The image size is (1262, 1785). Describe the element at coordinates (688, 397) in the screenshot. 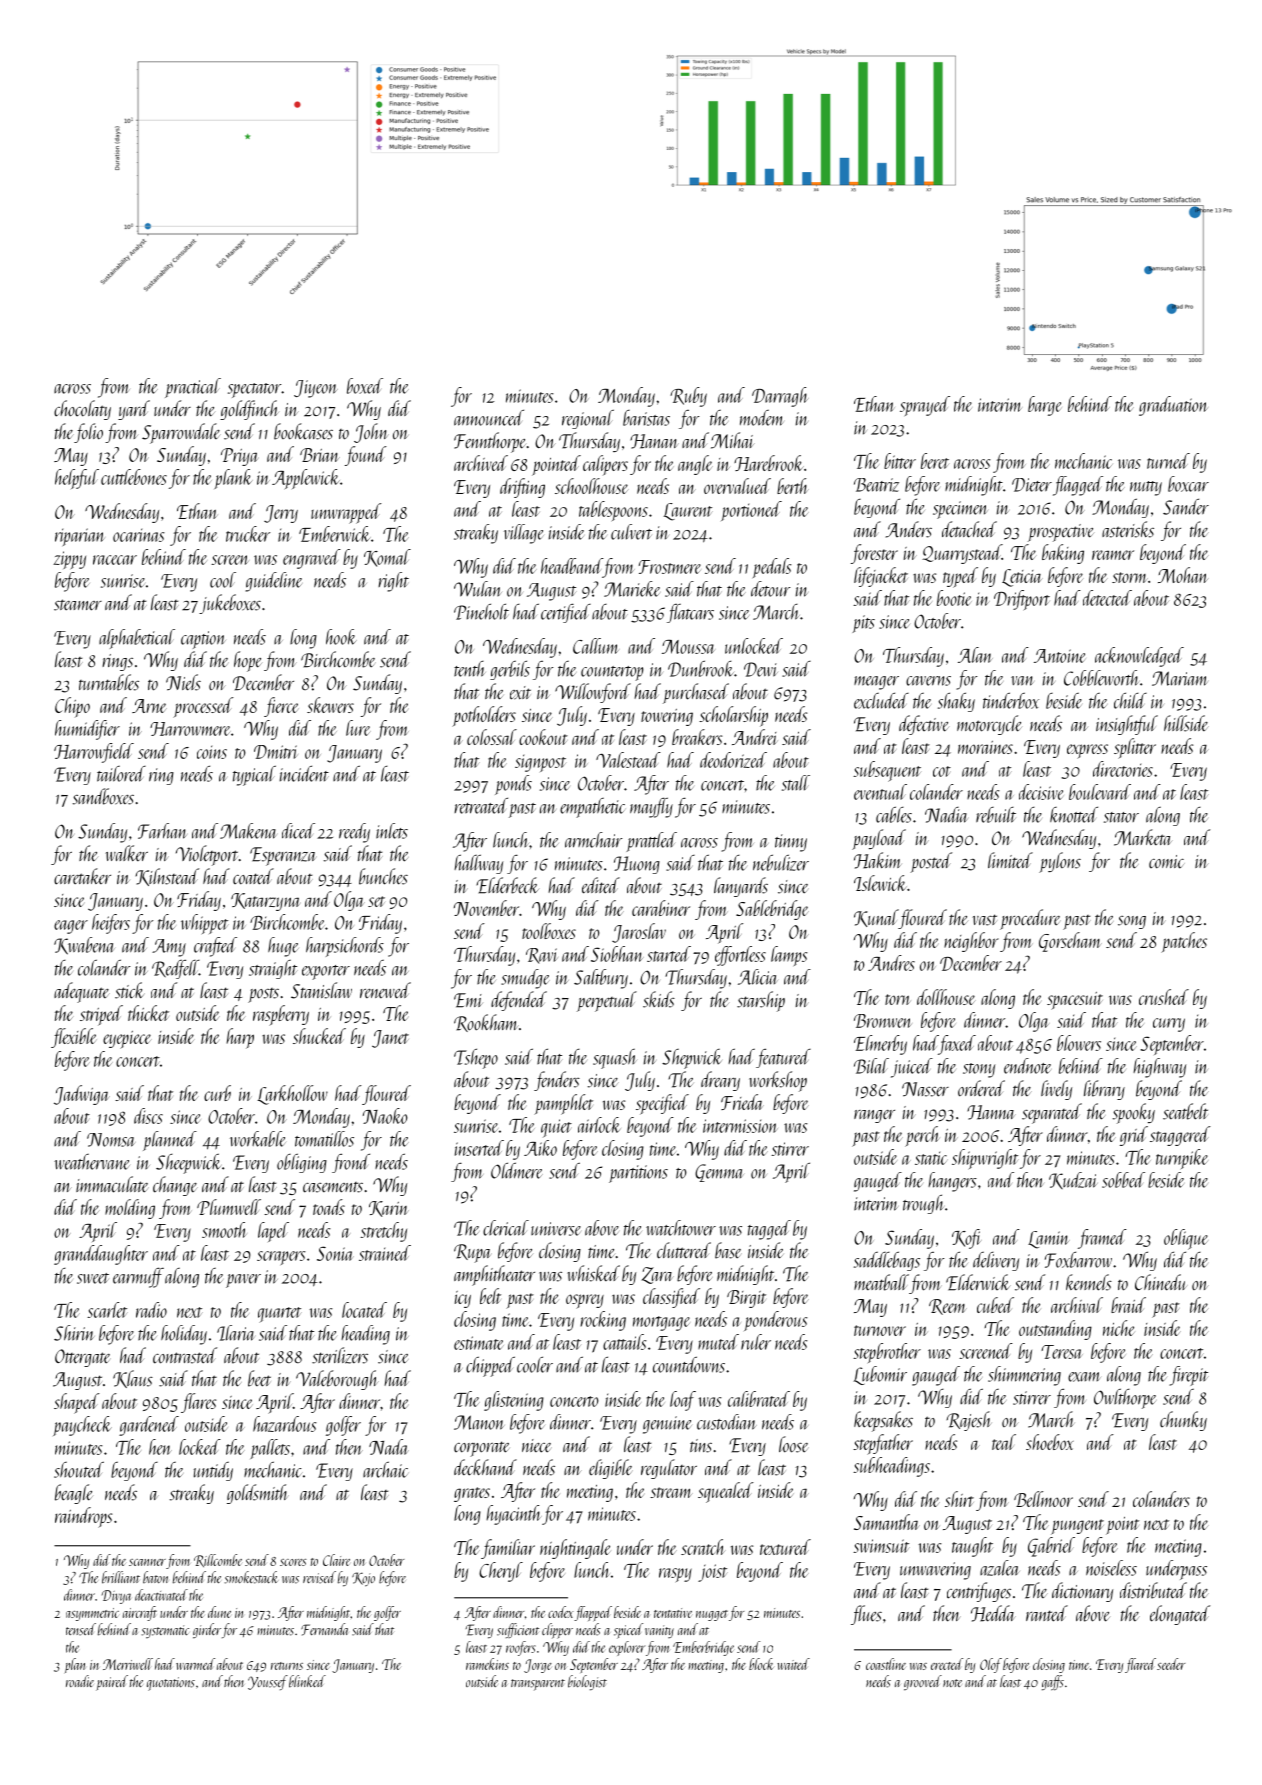

I see `Ruby` at that location.
